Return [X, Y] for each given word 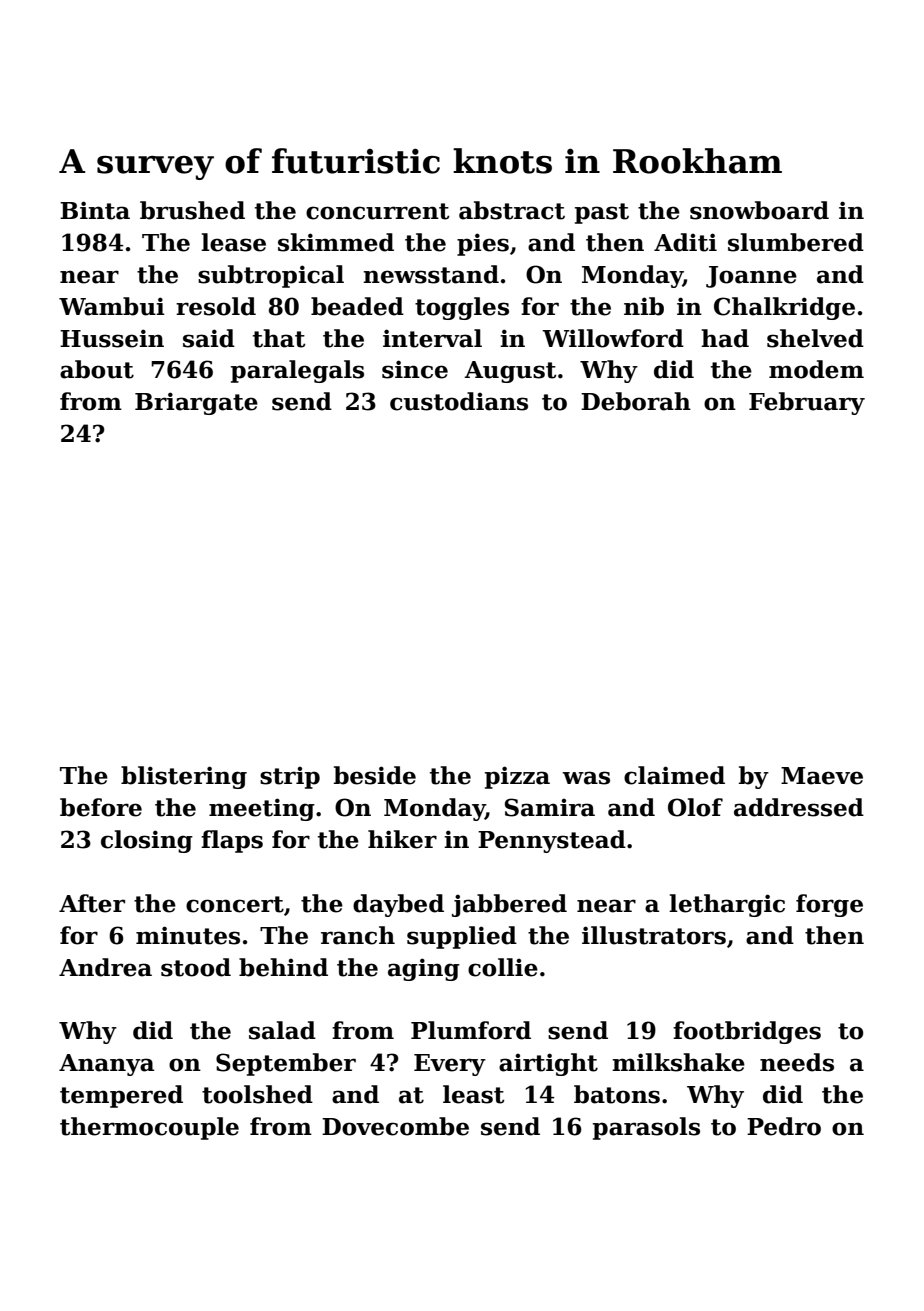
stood [196, 967]
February [807, 403]
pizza [517, 777]
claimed [674, 775]
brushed [192, 210]
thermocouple [149, 1128]
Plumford [471, 1030]
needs [797, 1062]
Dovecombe [395, 1126]
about [97, 369]
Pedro [784, 1126]
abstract [512, 210]
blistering [184, 777]
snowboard [759, 210]
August [510, 372]
